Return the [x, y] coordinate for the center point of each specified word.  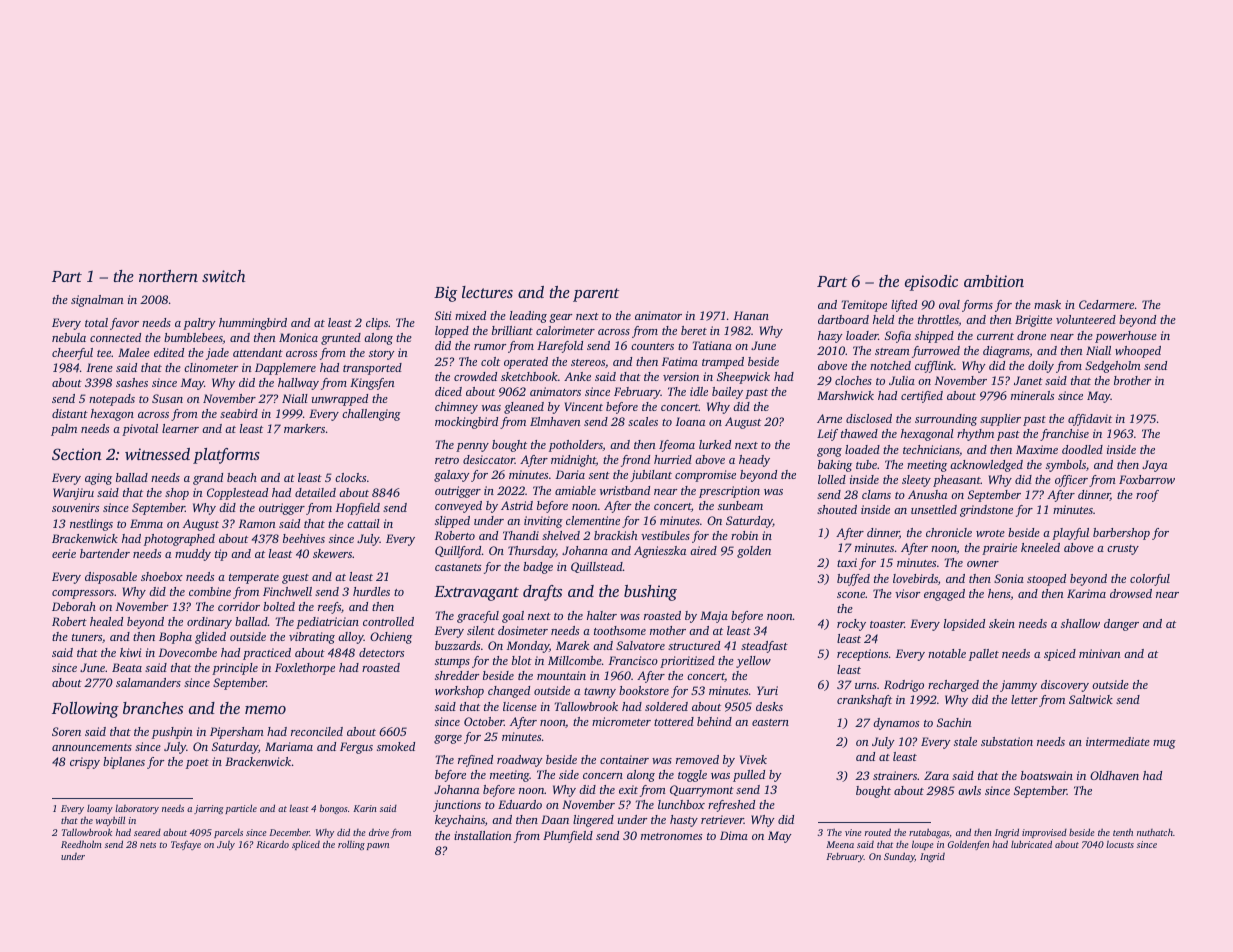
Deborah [74, 606]
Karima [1086, 593]
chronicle [949, 532]
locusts [1120, 844]
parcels [228, 833]
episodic [931, 283]
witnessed [157, 454]
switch [223, 276]
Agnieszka [660, 552]
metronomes [671, 836]
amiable [575, 490]
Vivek [753, 759]
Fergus [356, 748]
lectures [487, 292]
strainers [895, 775]
